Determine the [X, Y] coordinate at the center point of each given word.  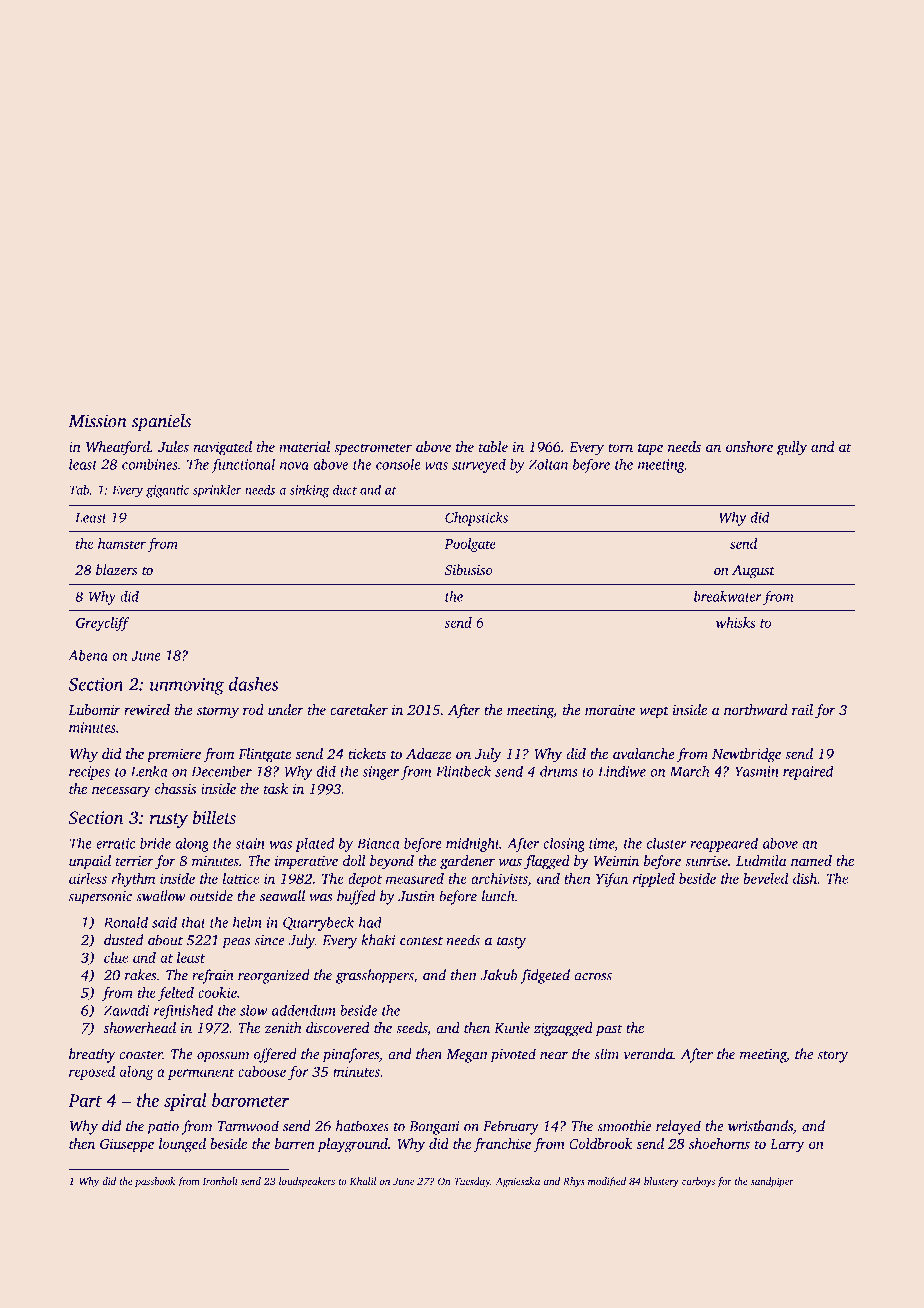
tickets [367, 753]
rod [253, 709]
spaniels [161, 422]
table [493, 446]
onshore [749, 446]
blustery [661, 1182]
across [593, 977]
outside [211, 896]
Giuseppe [127, 1145]
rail [802, 709]
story [833, 1057]
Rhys [574, 1182]
